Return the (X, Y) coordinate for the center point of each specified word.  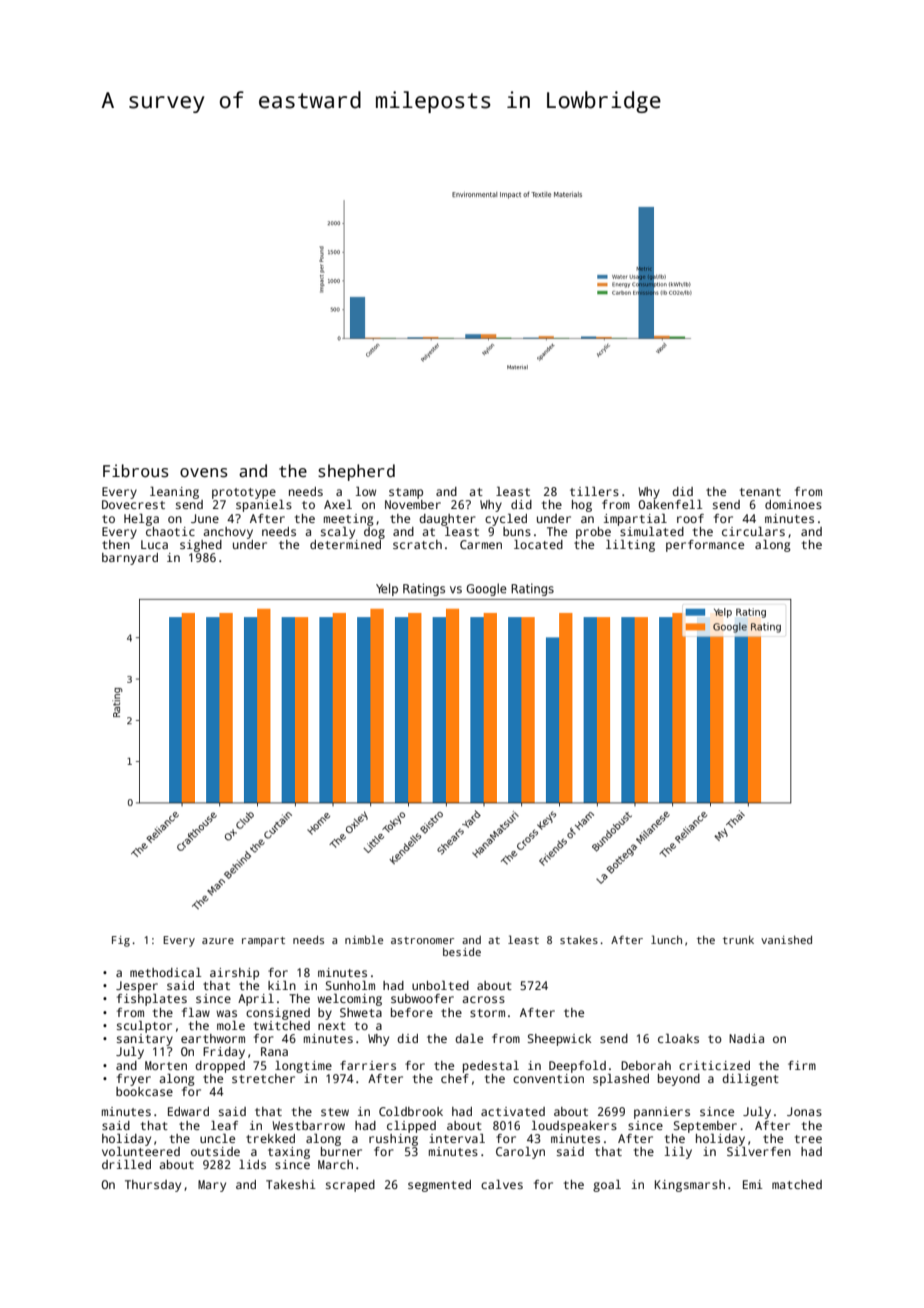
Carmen (481, 544)
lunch (666, 939)
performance (705, 546)
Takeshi (291, 1184)
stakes (579, 940)
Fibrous (136, 471)
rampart (263, 942)
